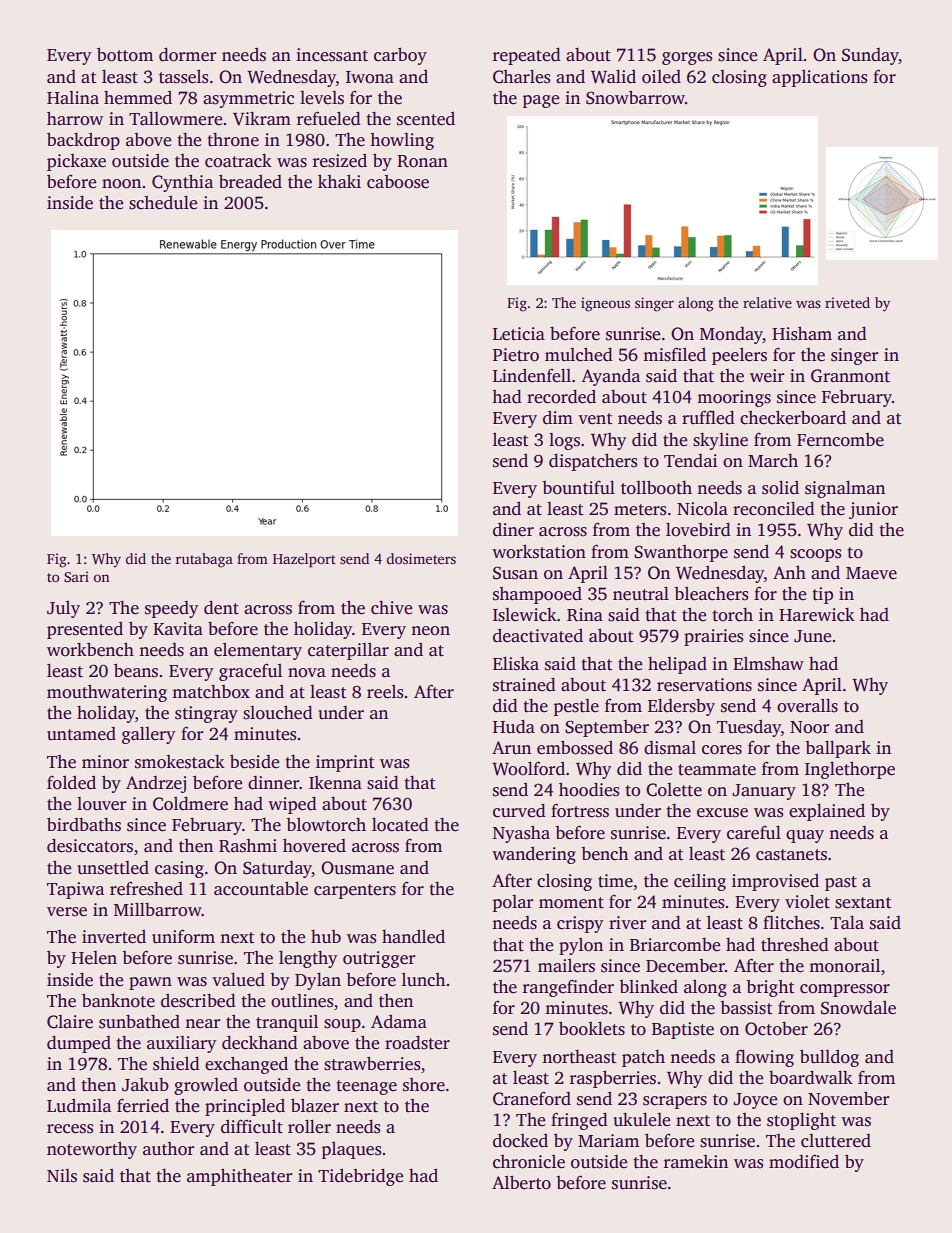 Image resolution: width=952 pixels, height=1233 pixels. Describe the element at coordinates (521, 1182) in the document. I see `Alberto` at that location.
